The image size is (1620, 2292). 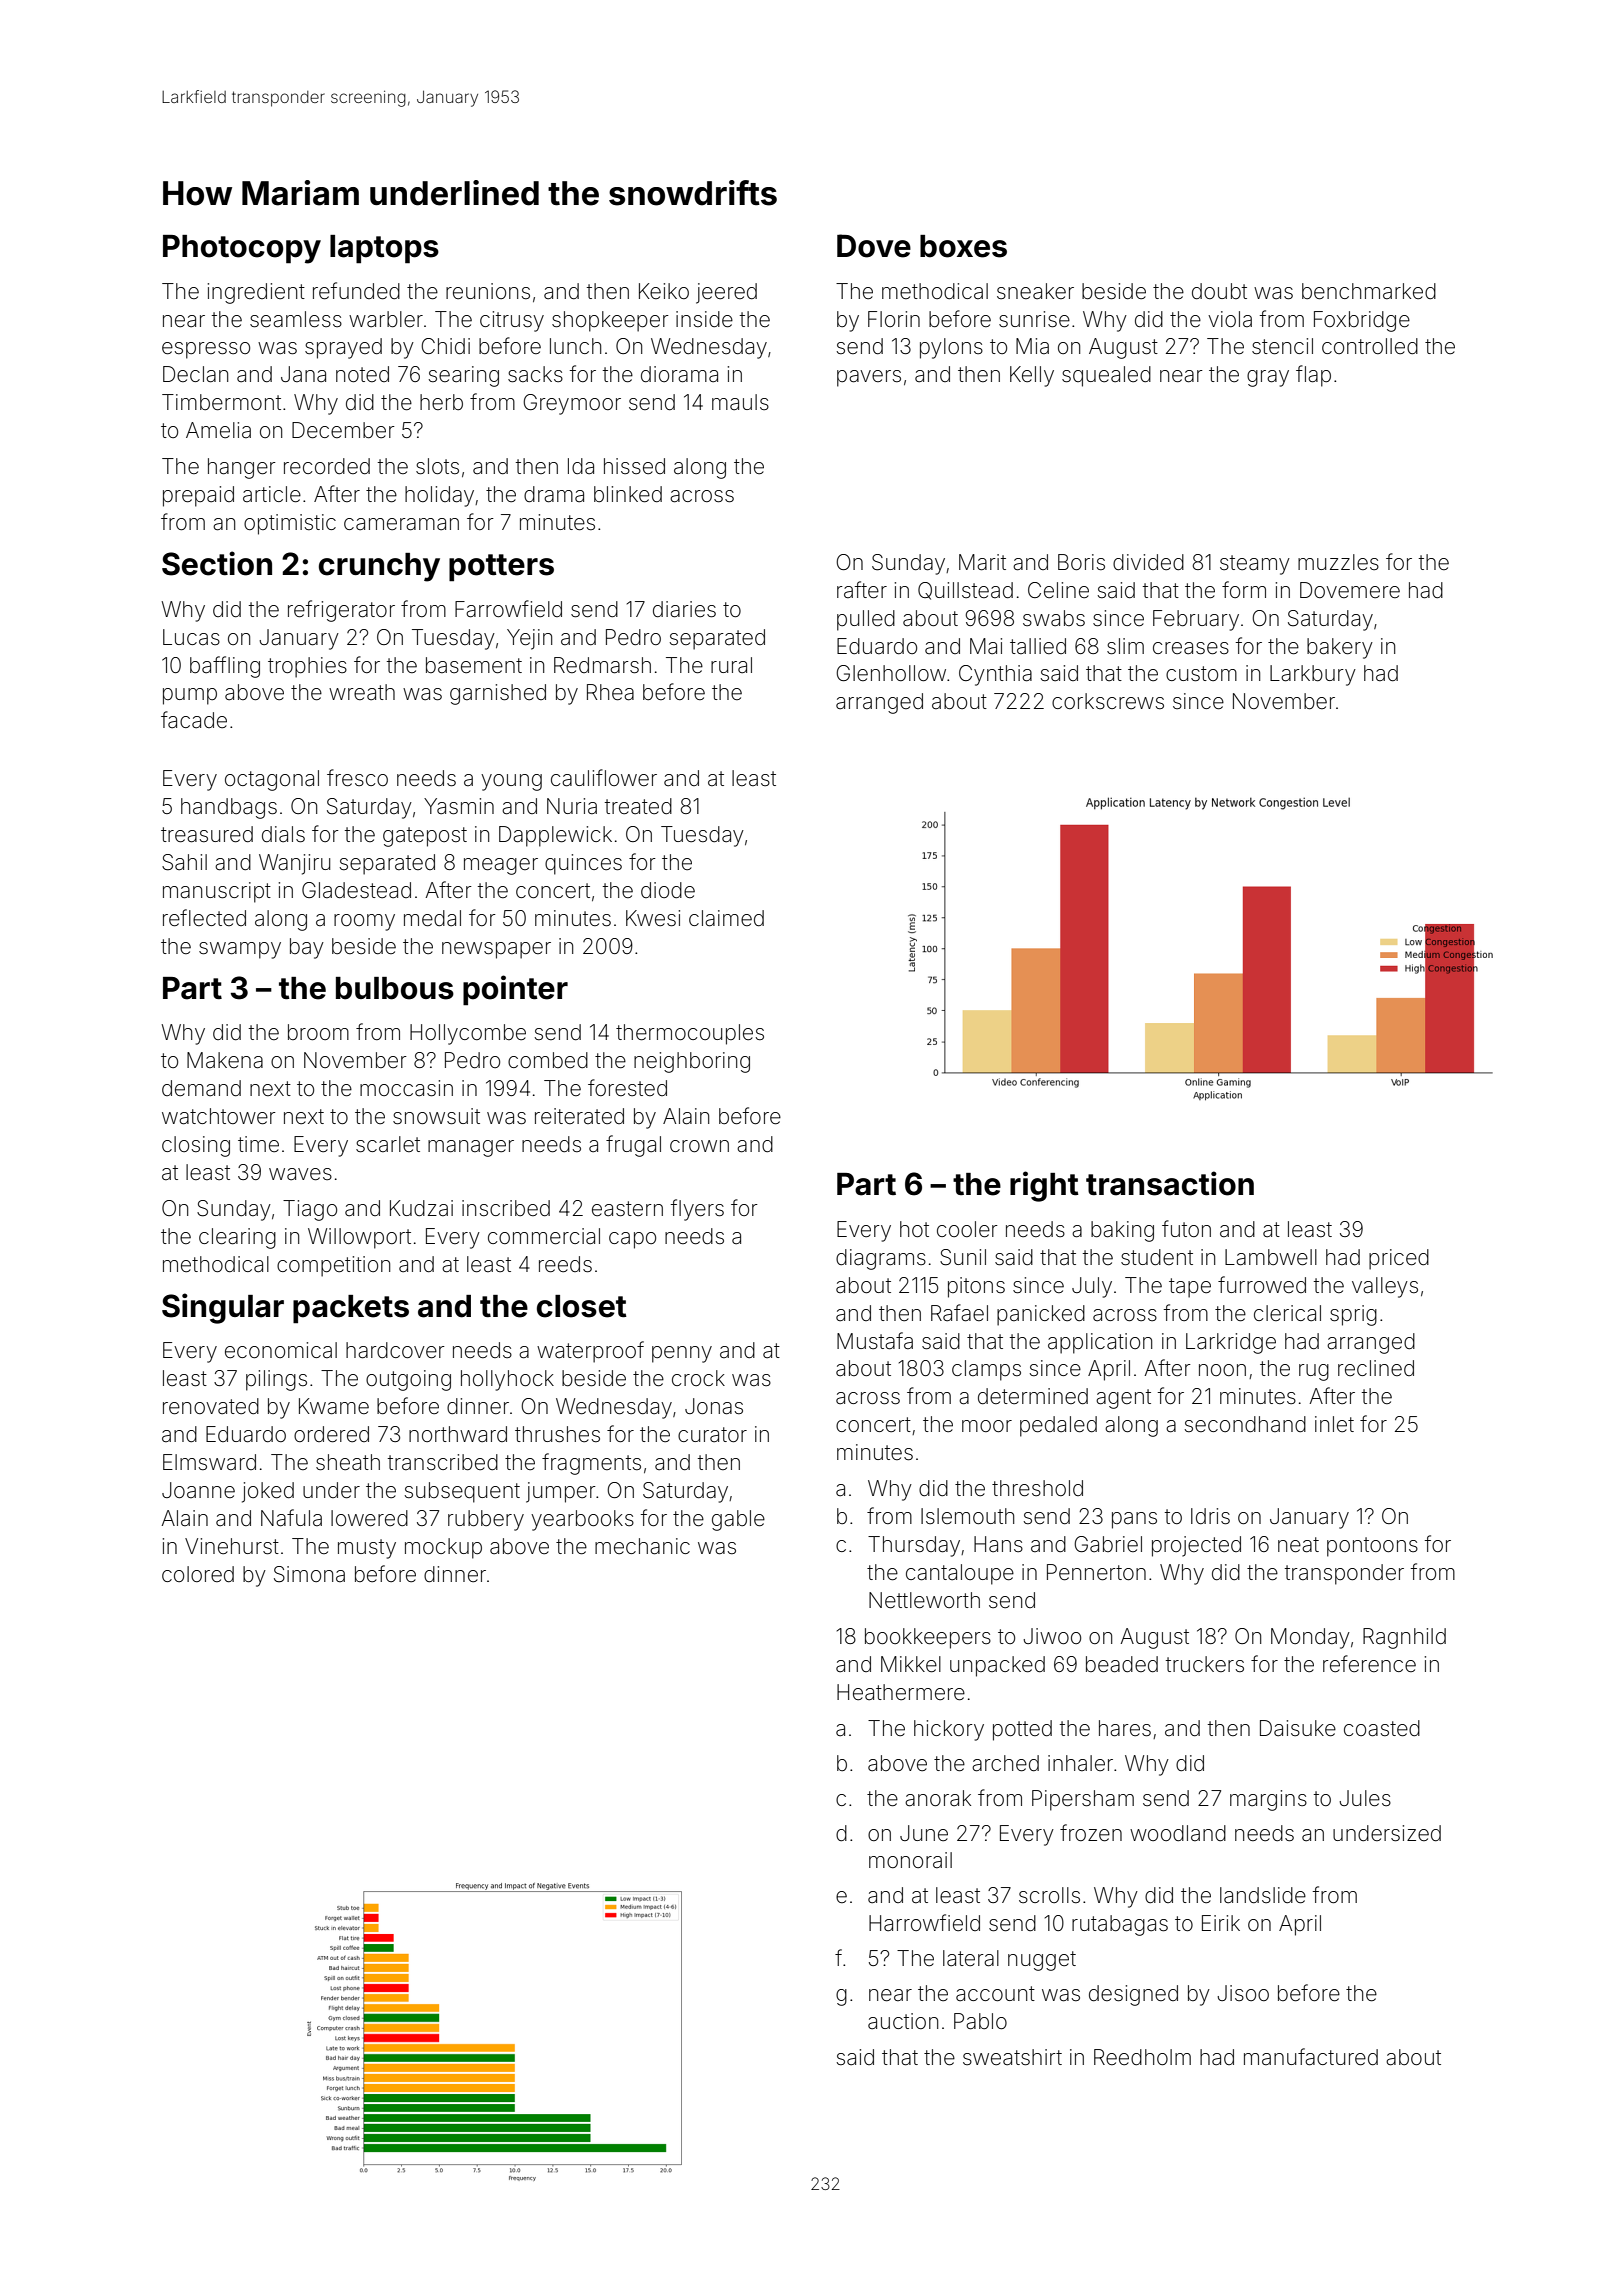 What do you see at coordinates (1245, 1424) in the page?
I see `secondhand` at bounding box center [1245, 1424].
